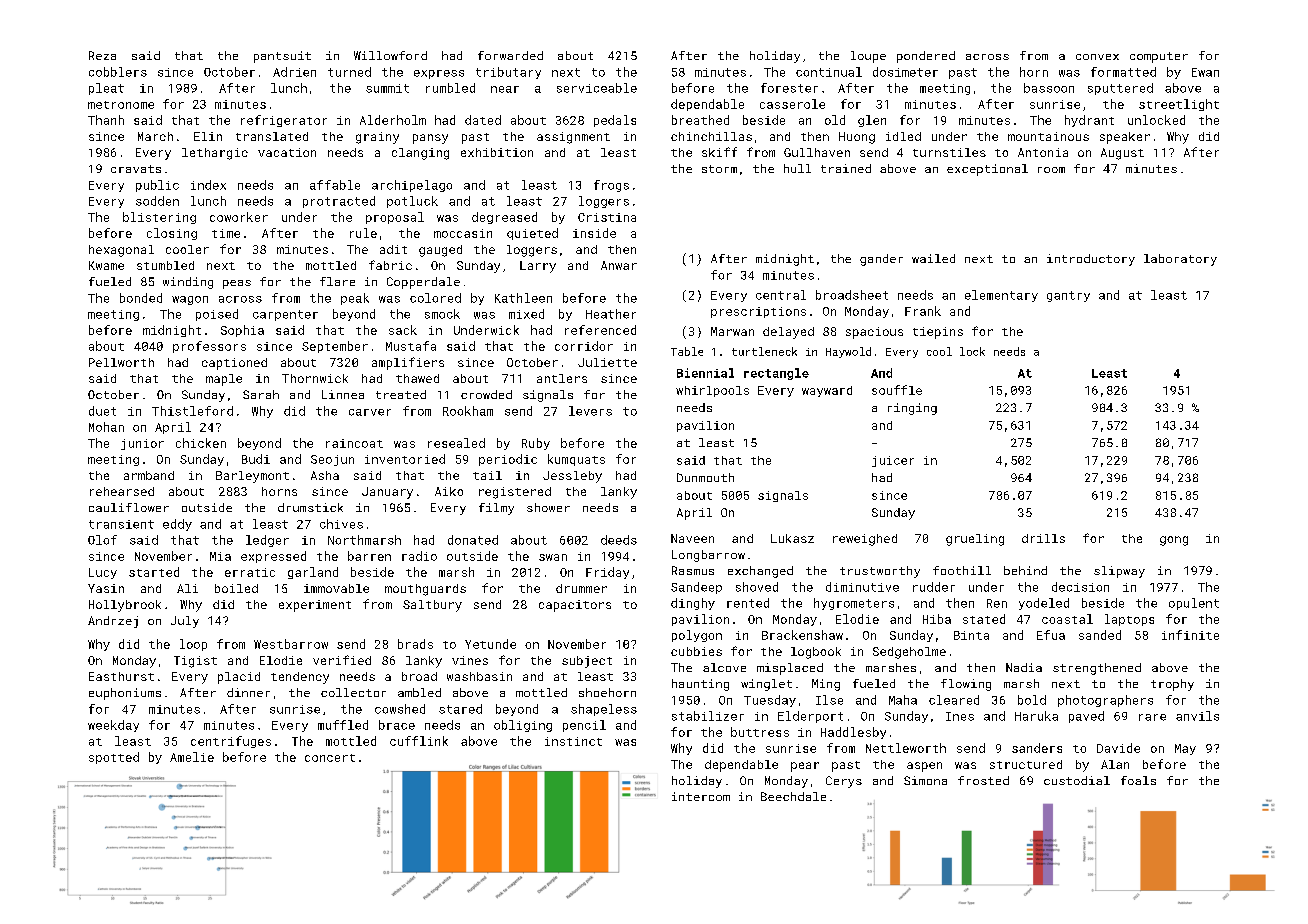  Describe the element at coordinates (983, 780) in the screenshot. I see `frosted` at that location.
